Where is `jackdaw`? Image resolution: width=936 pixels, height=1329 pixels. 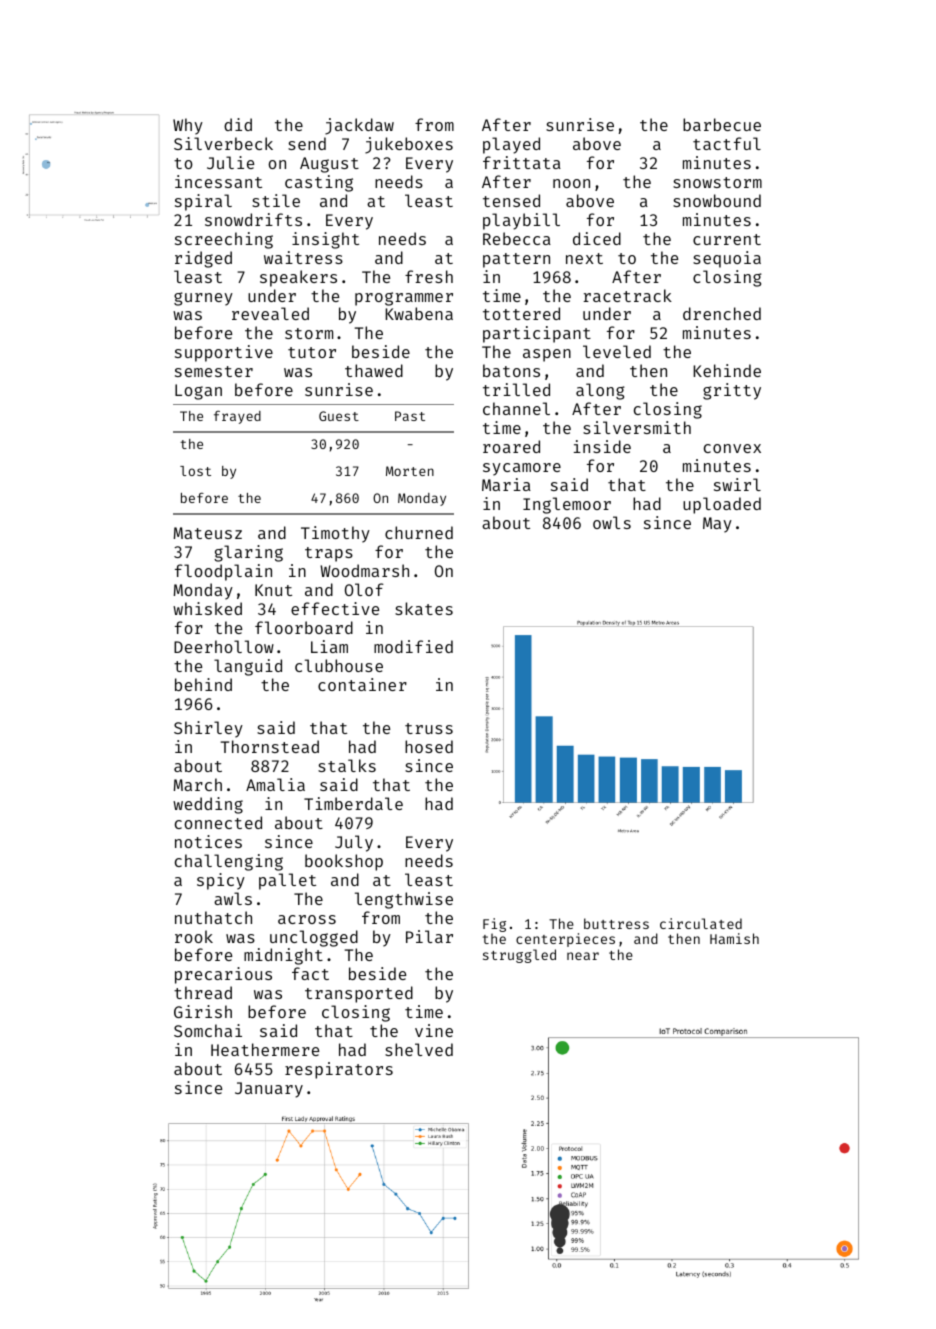 jackdaw is located at coordinates (359, 126).
